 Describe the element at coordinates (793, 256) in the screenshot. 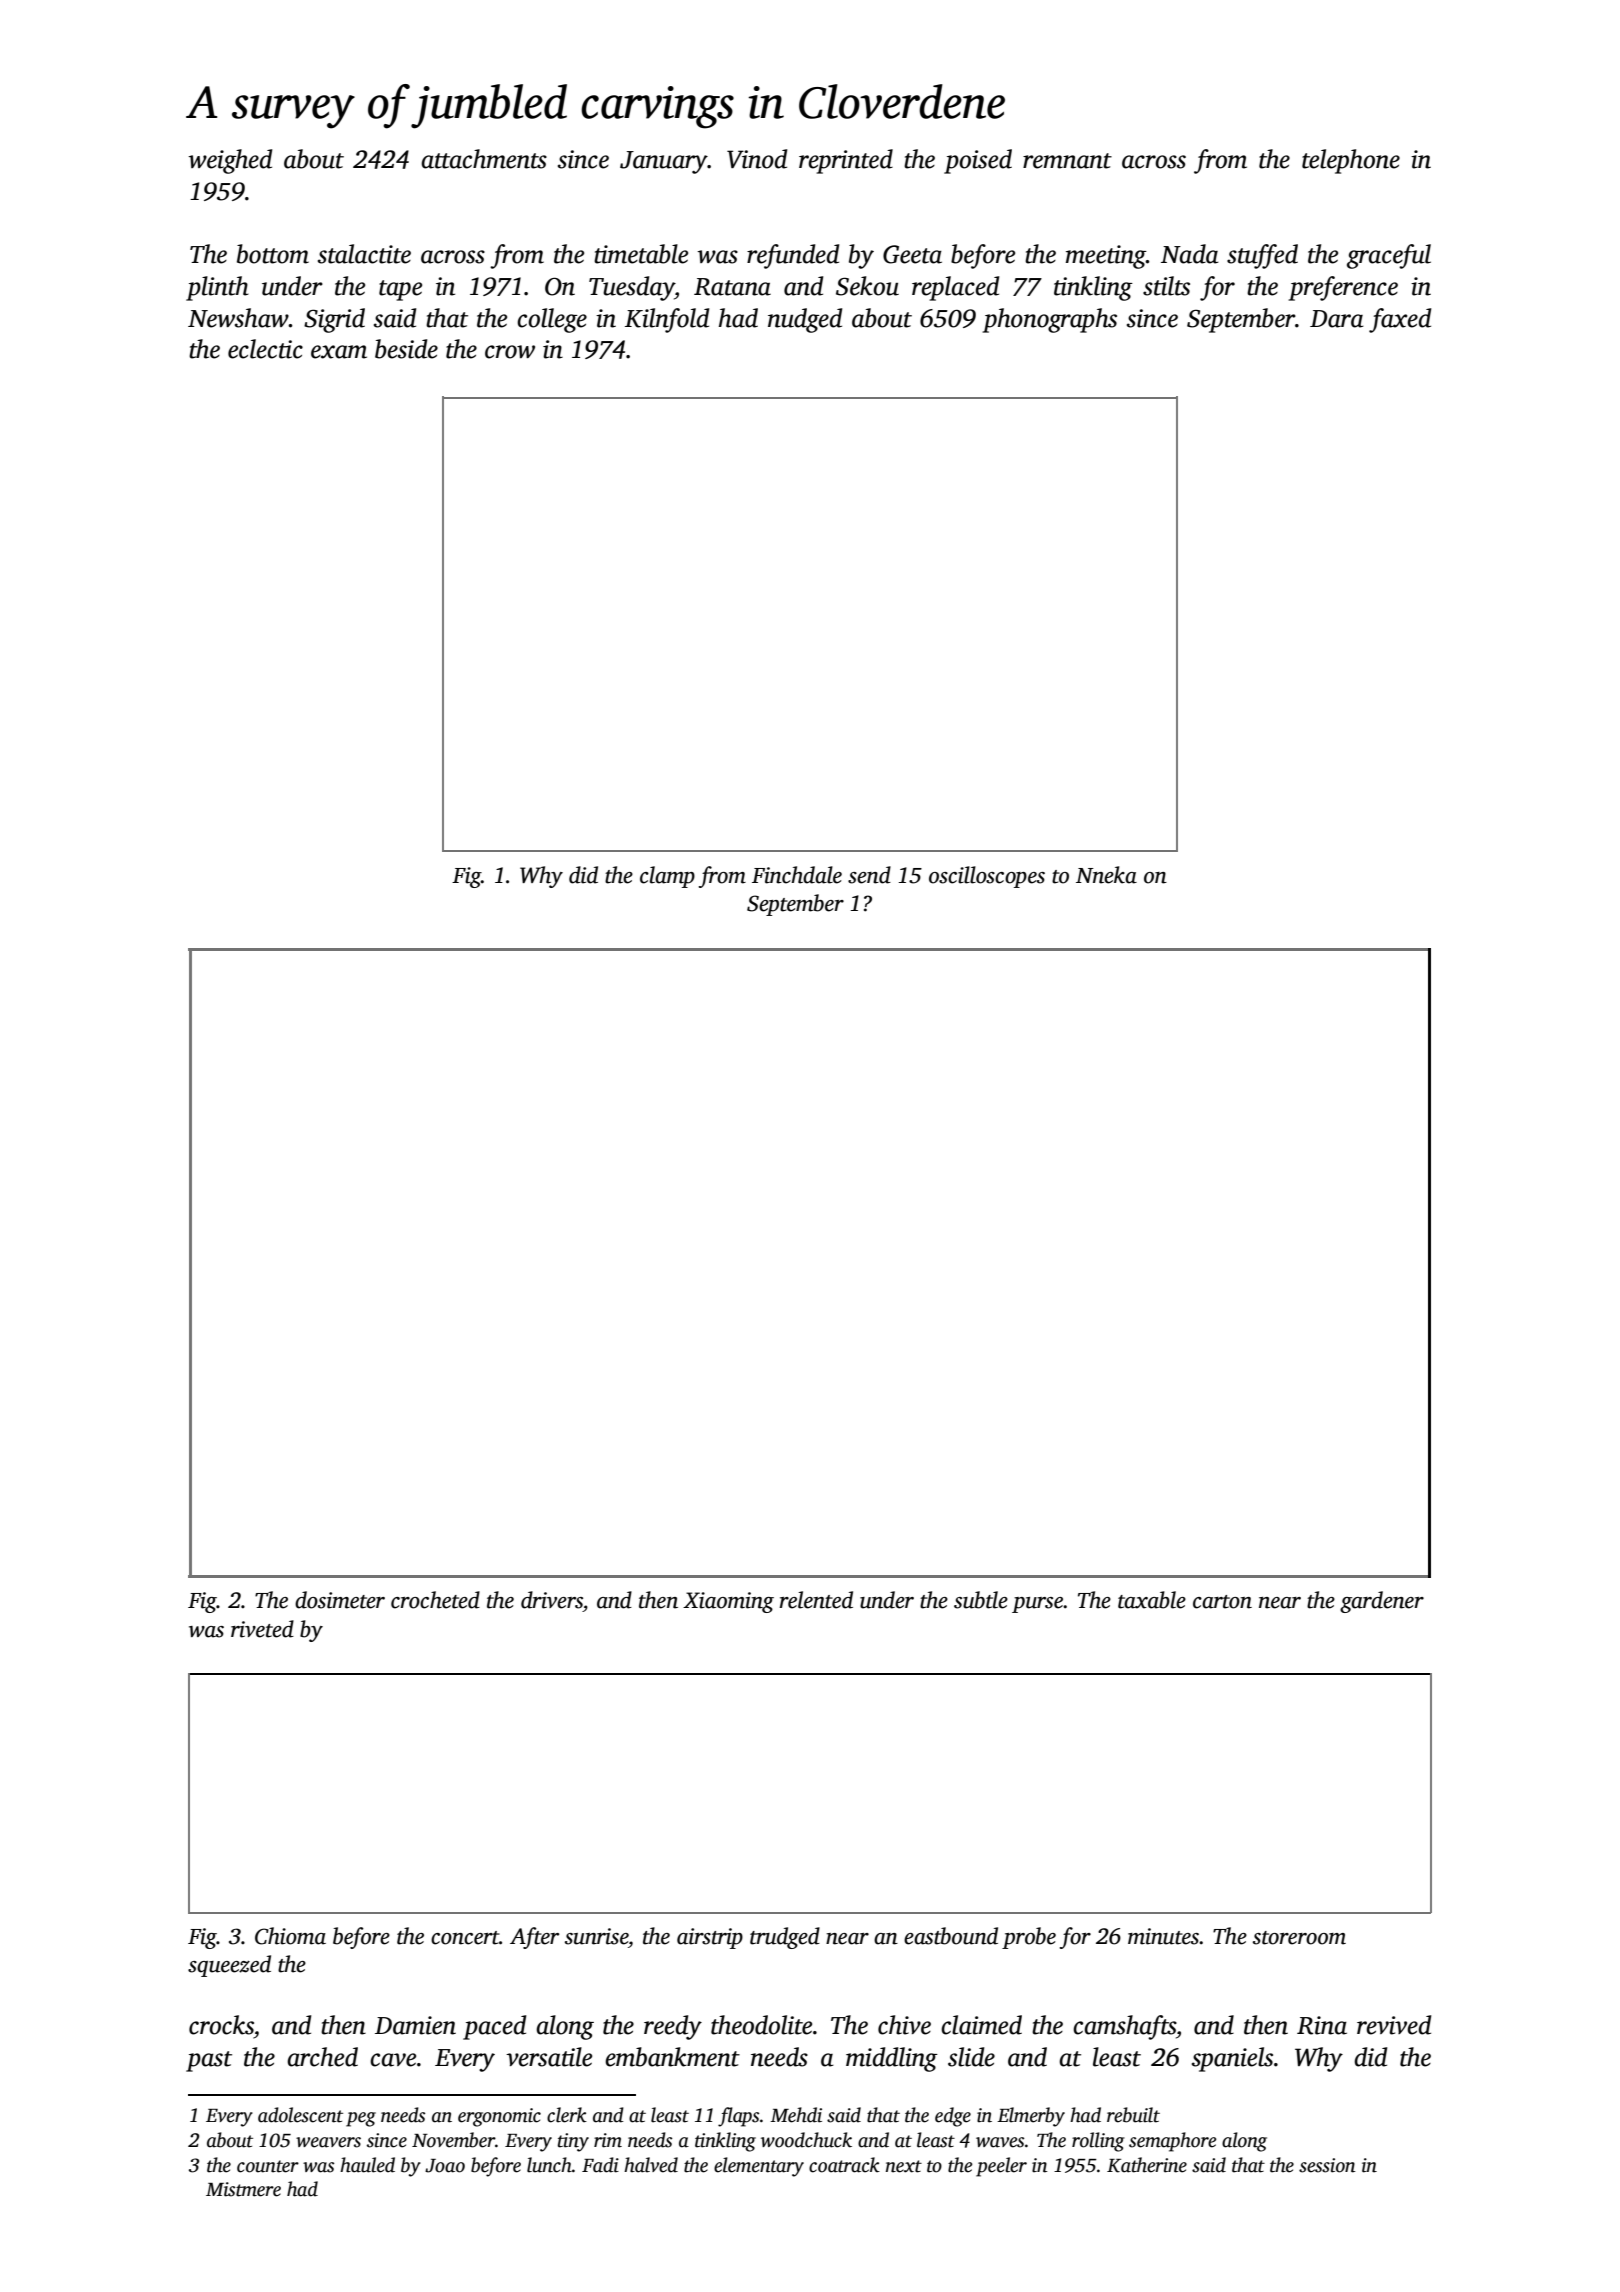

I see `refunded` at that location.
